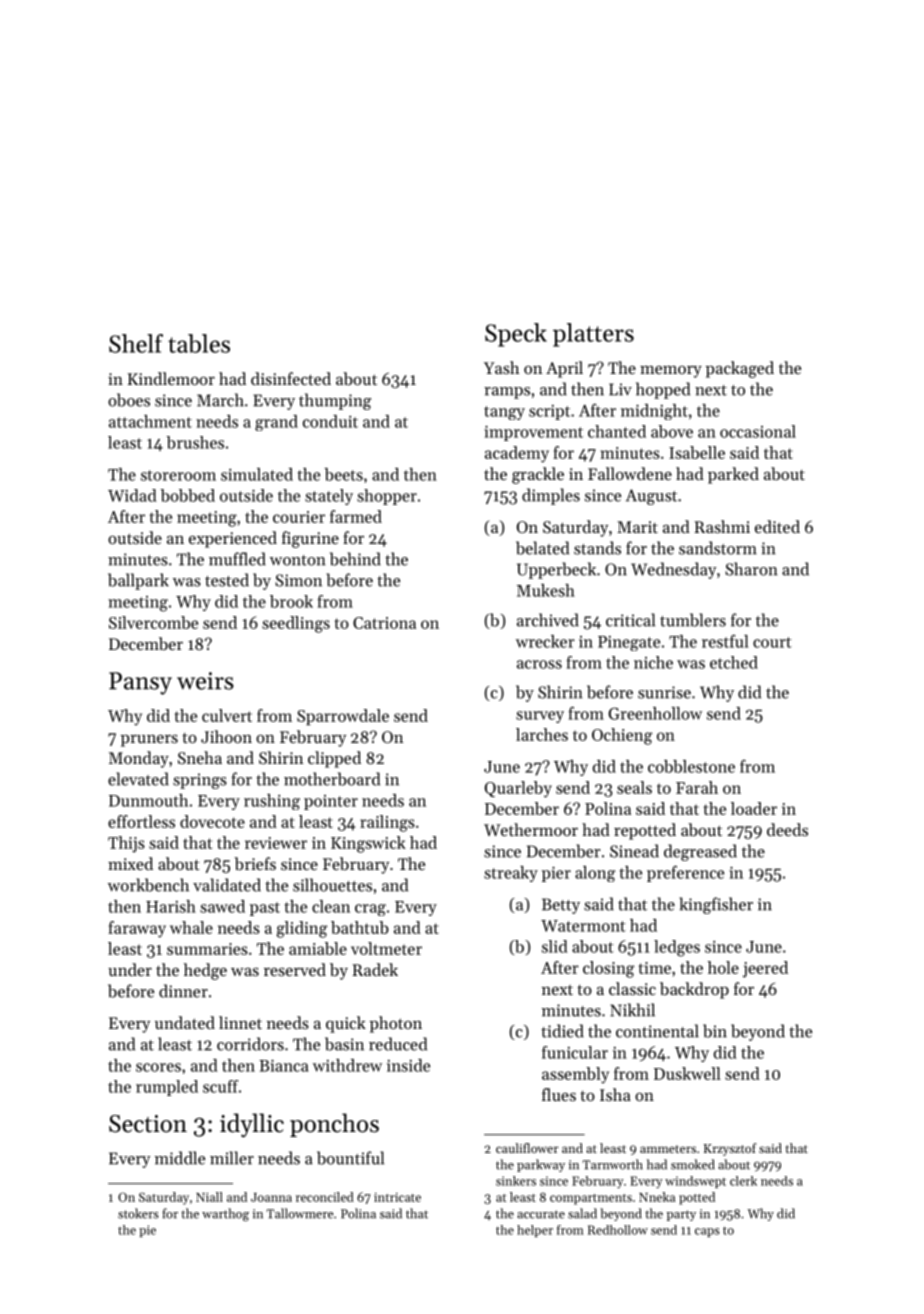 This document has height=1314, width=924. What do you see at coordinates (199, 343) in the document?
I see `tables` at bounding box center [199, 343].
